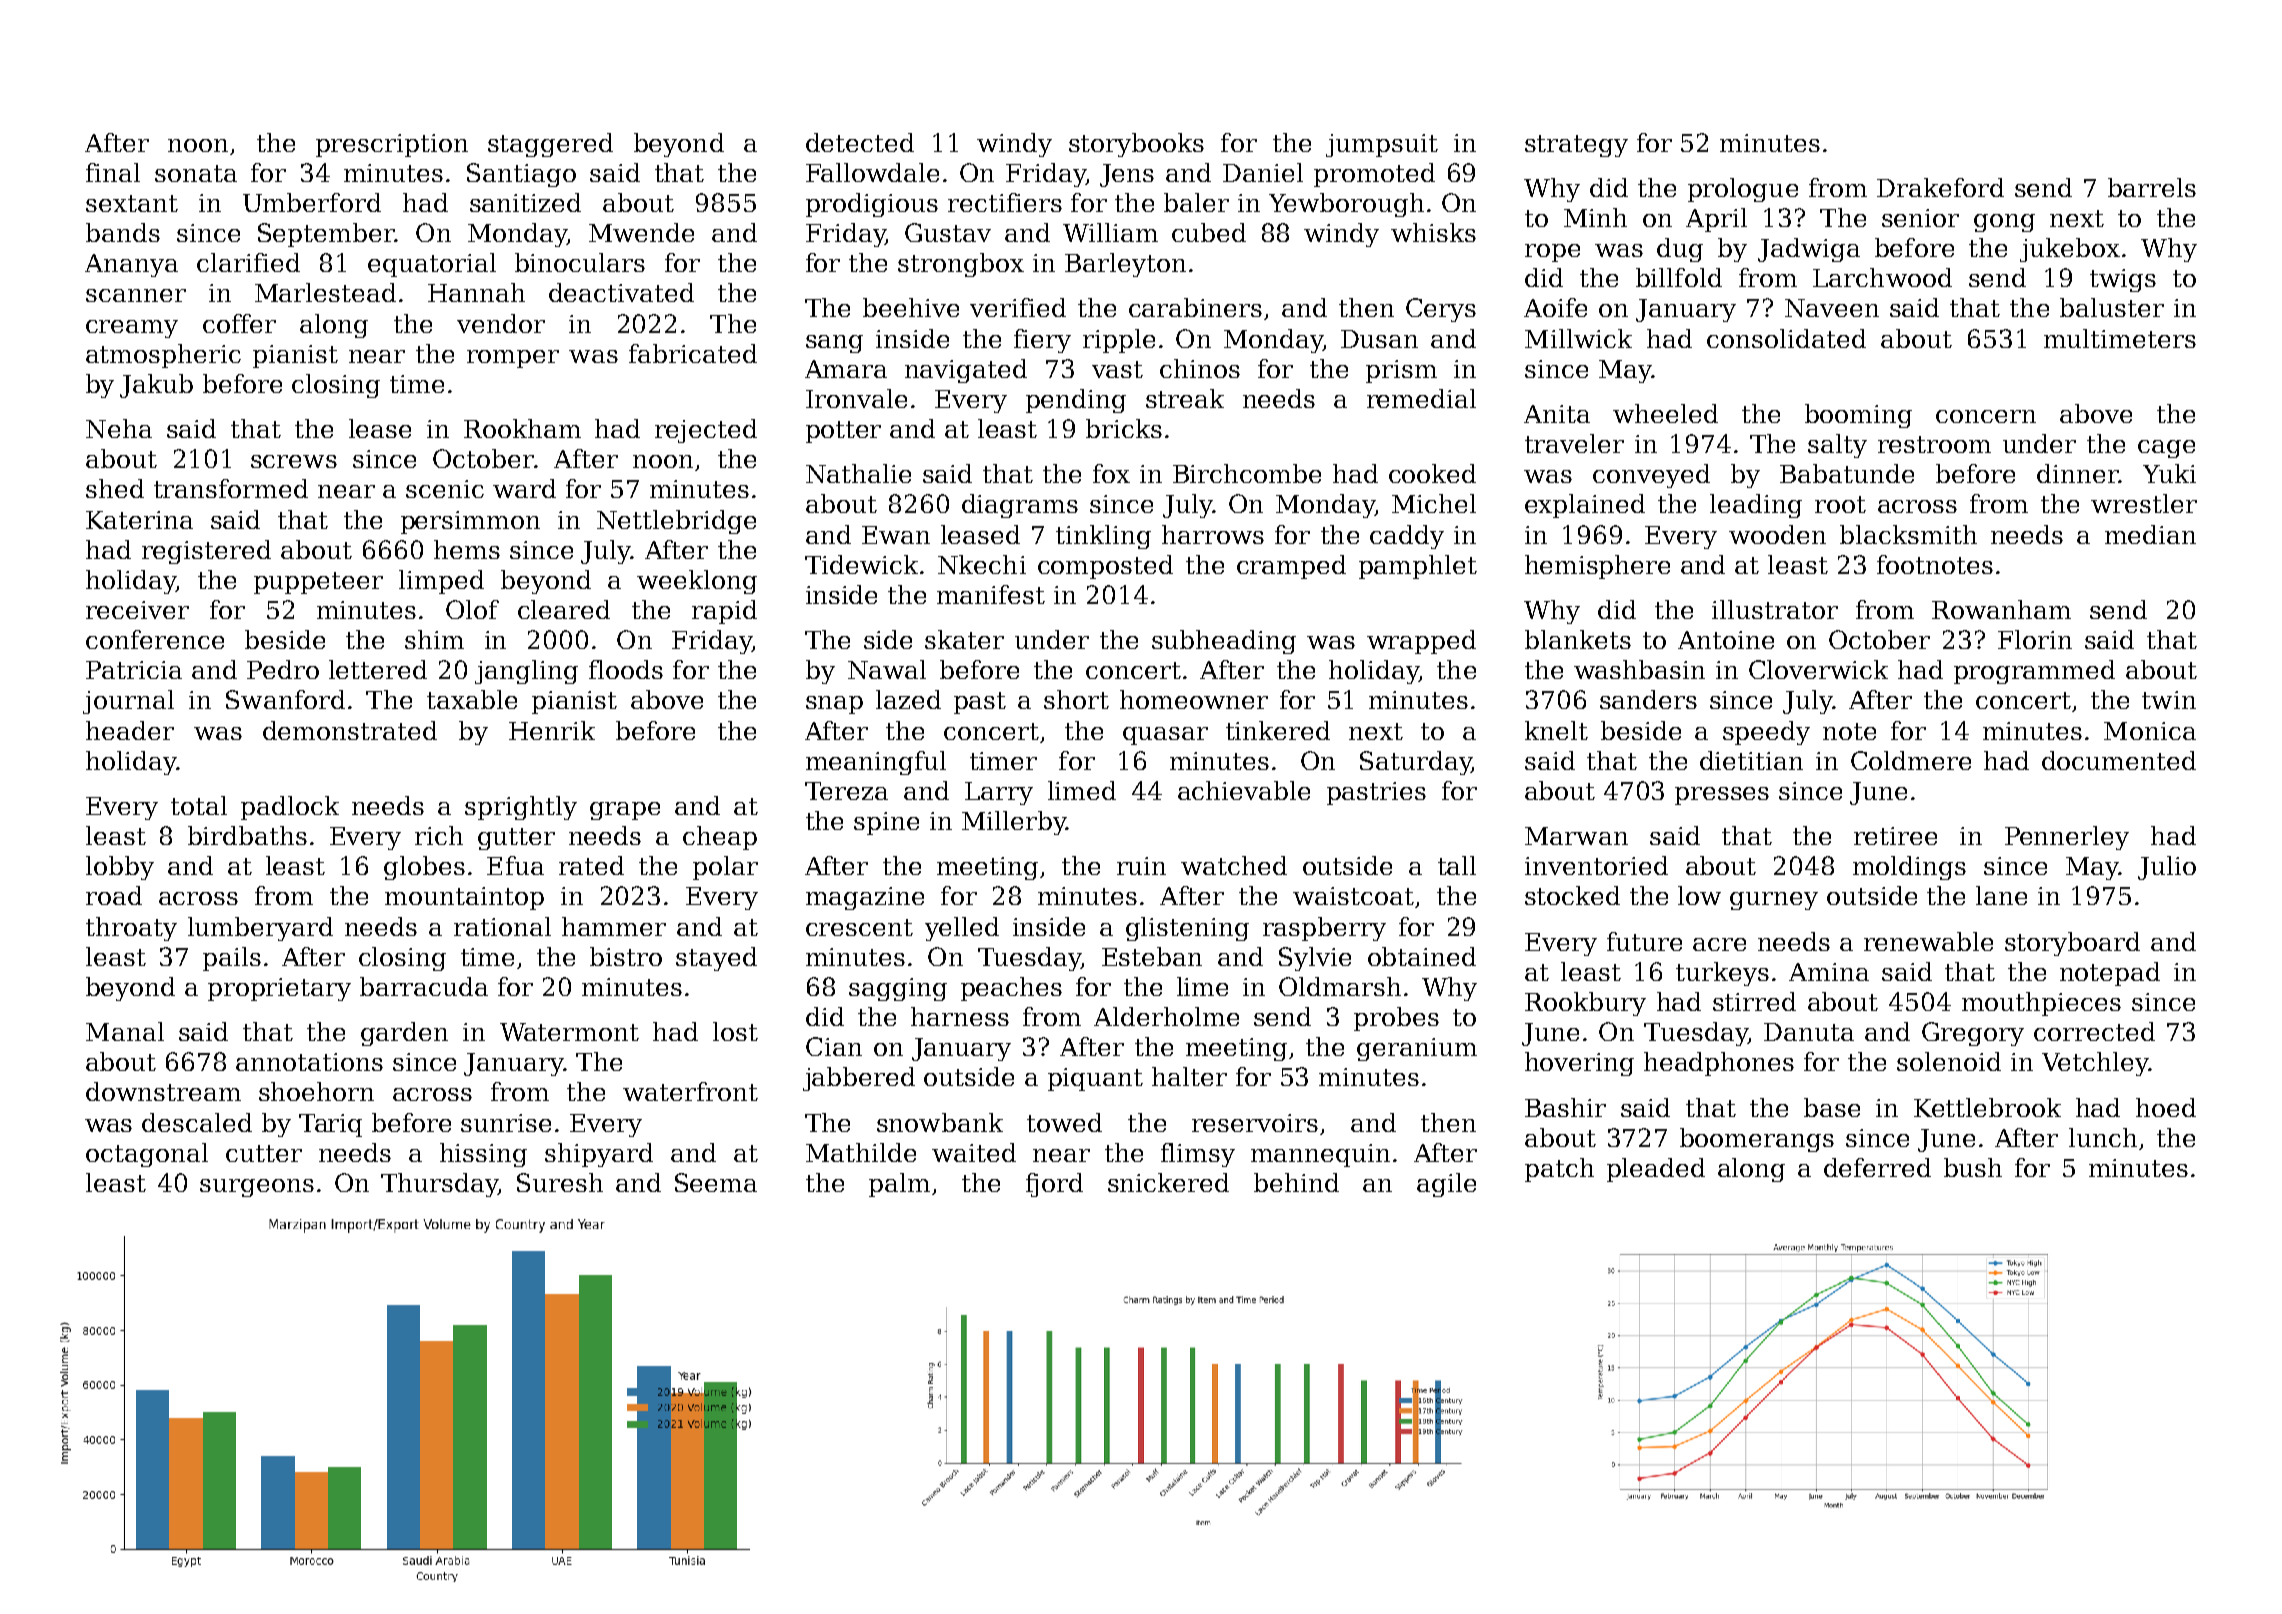 The height and width of the document is (1614, 2282). I want to click on mannequin, so click(1320, 1155).
